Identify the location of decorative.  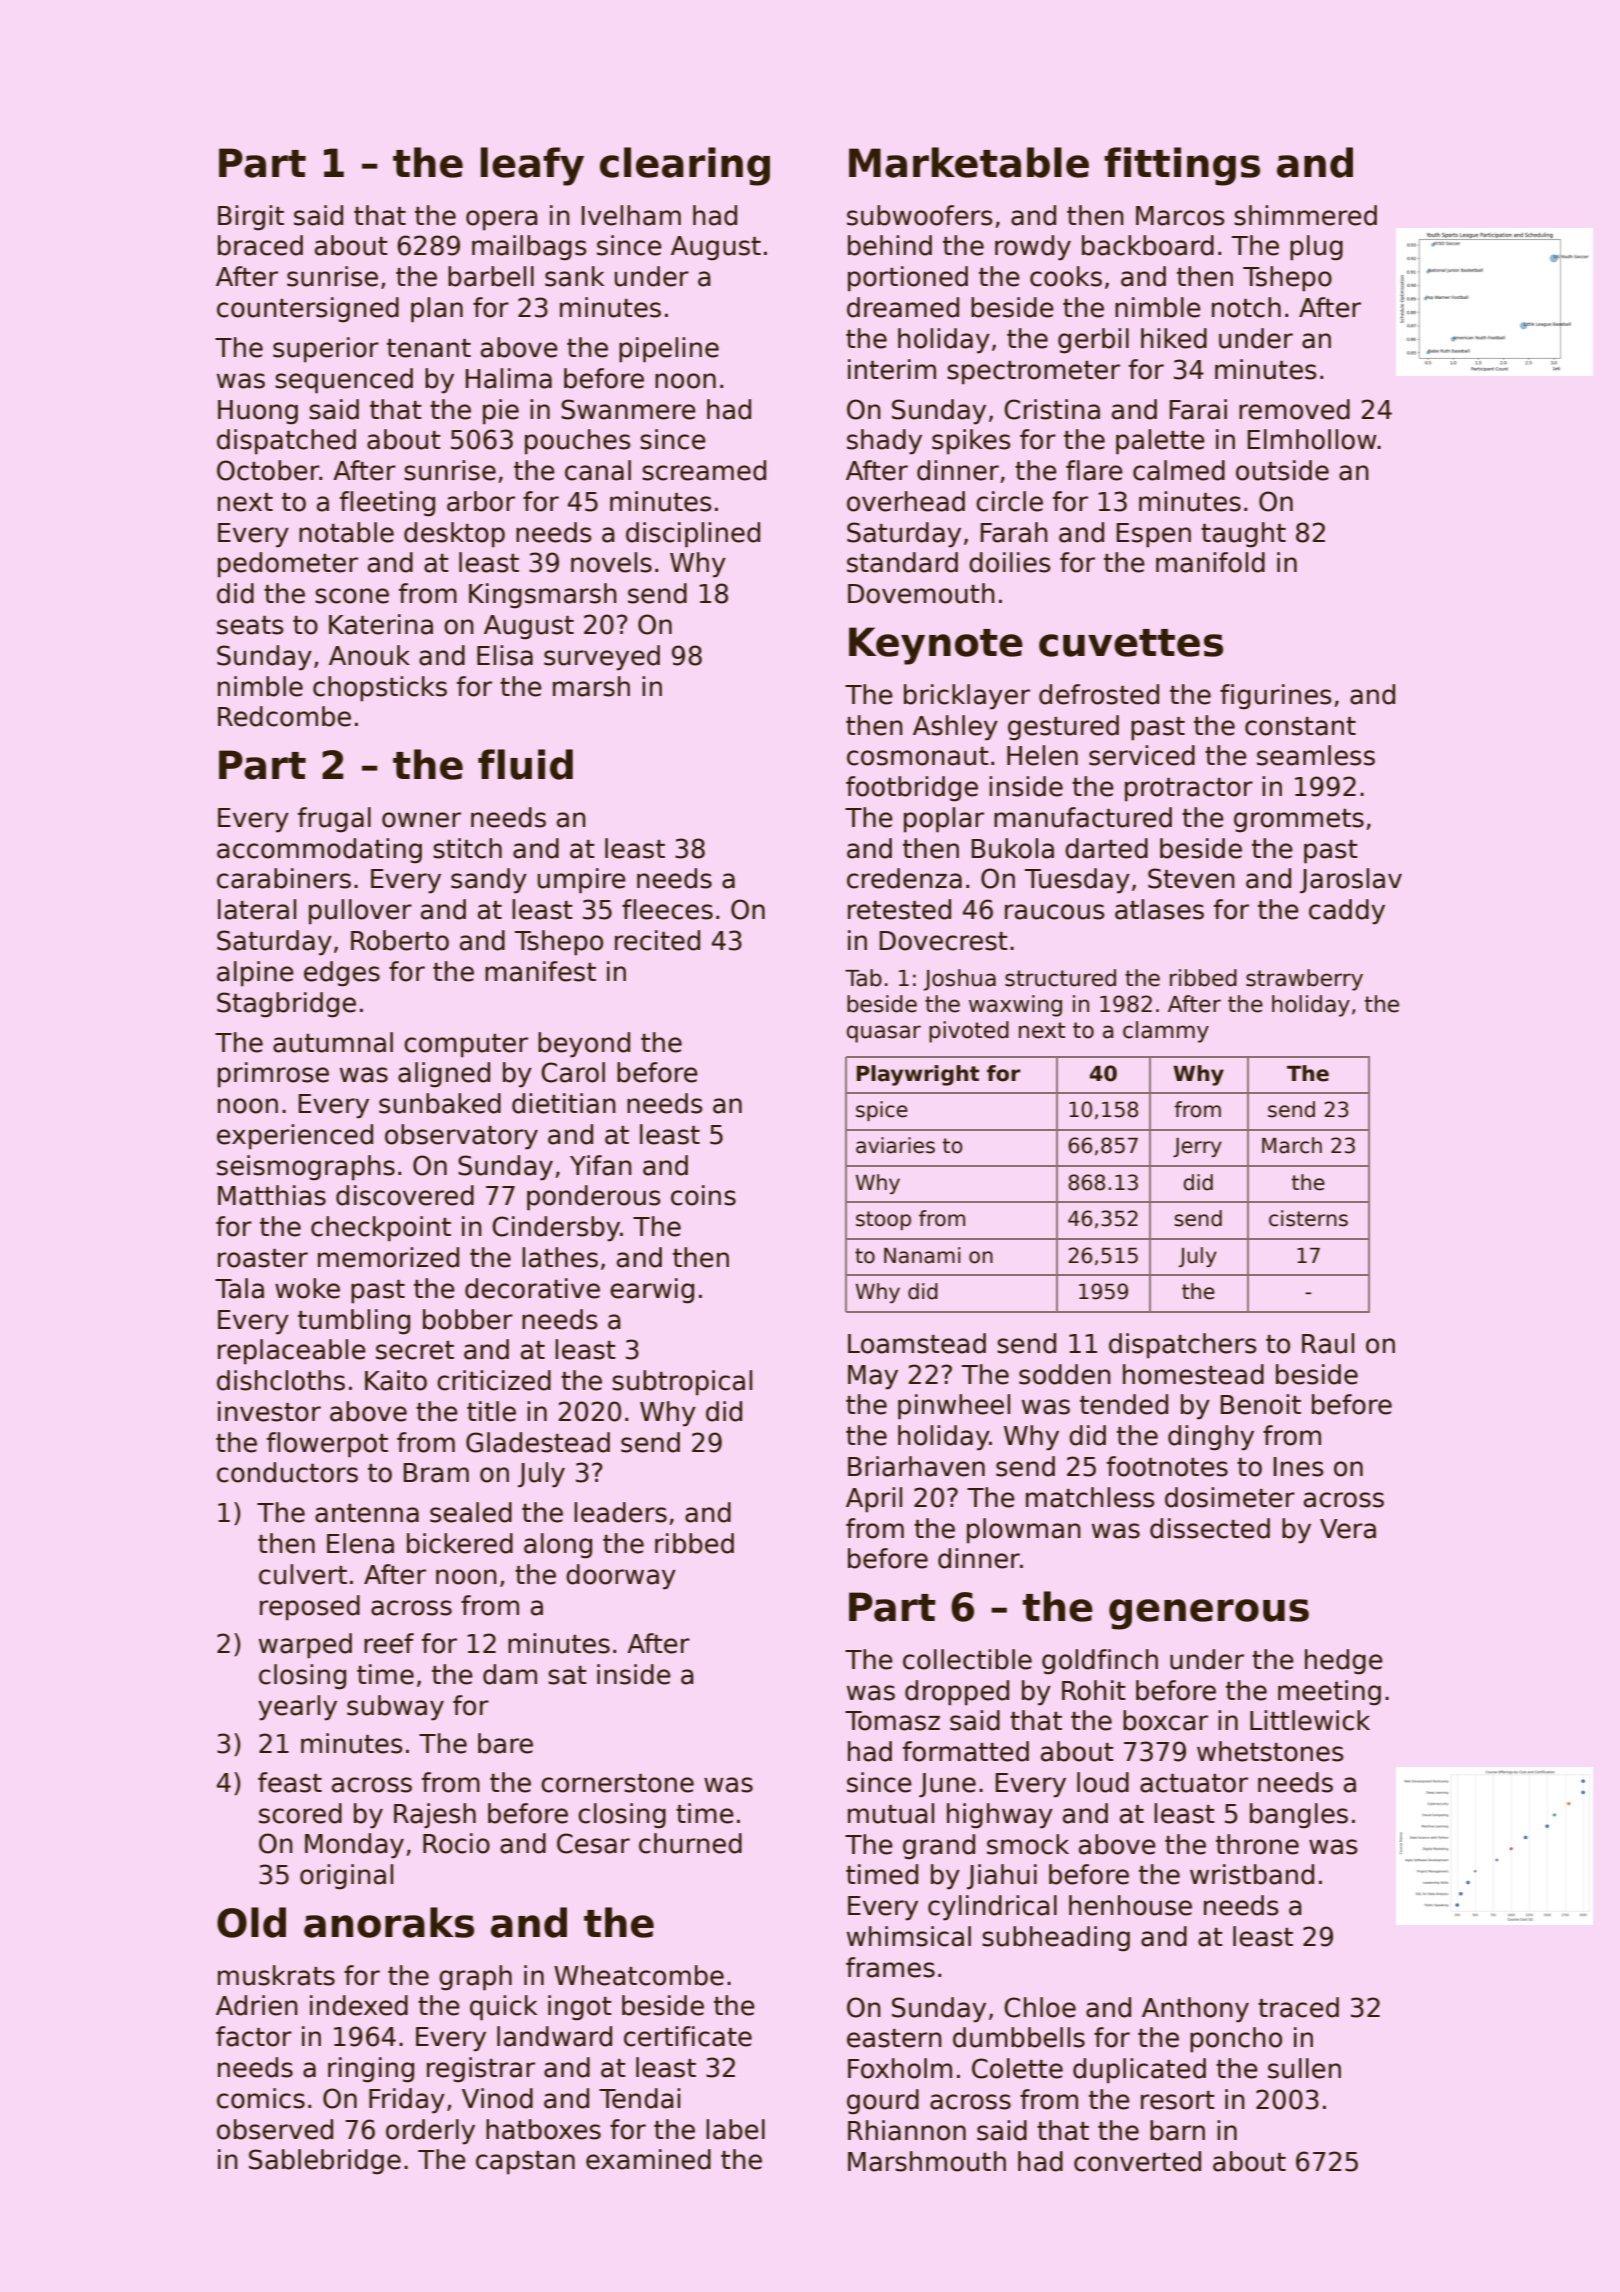
(532, 1288).
